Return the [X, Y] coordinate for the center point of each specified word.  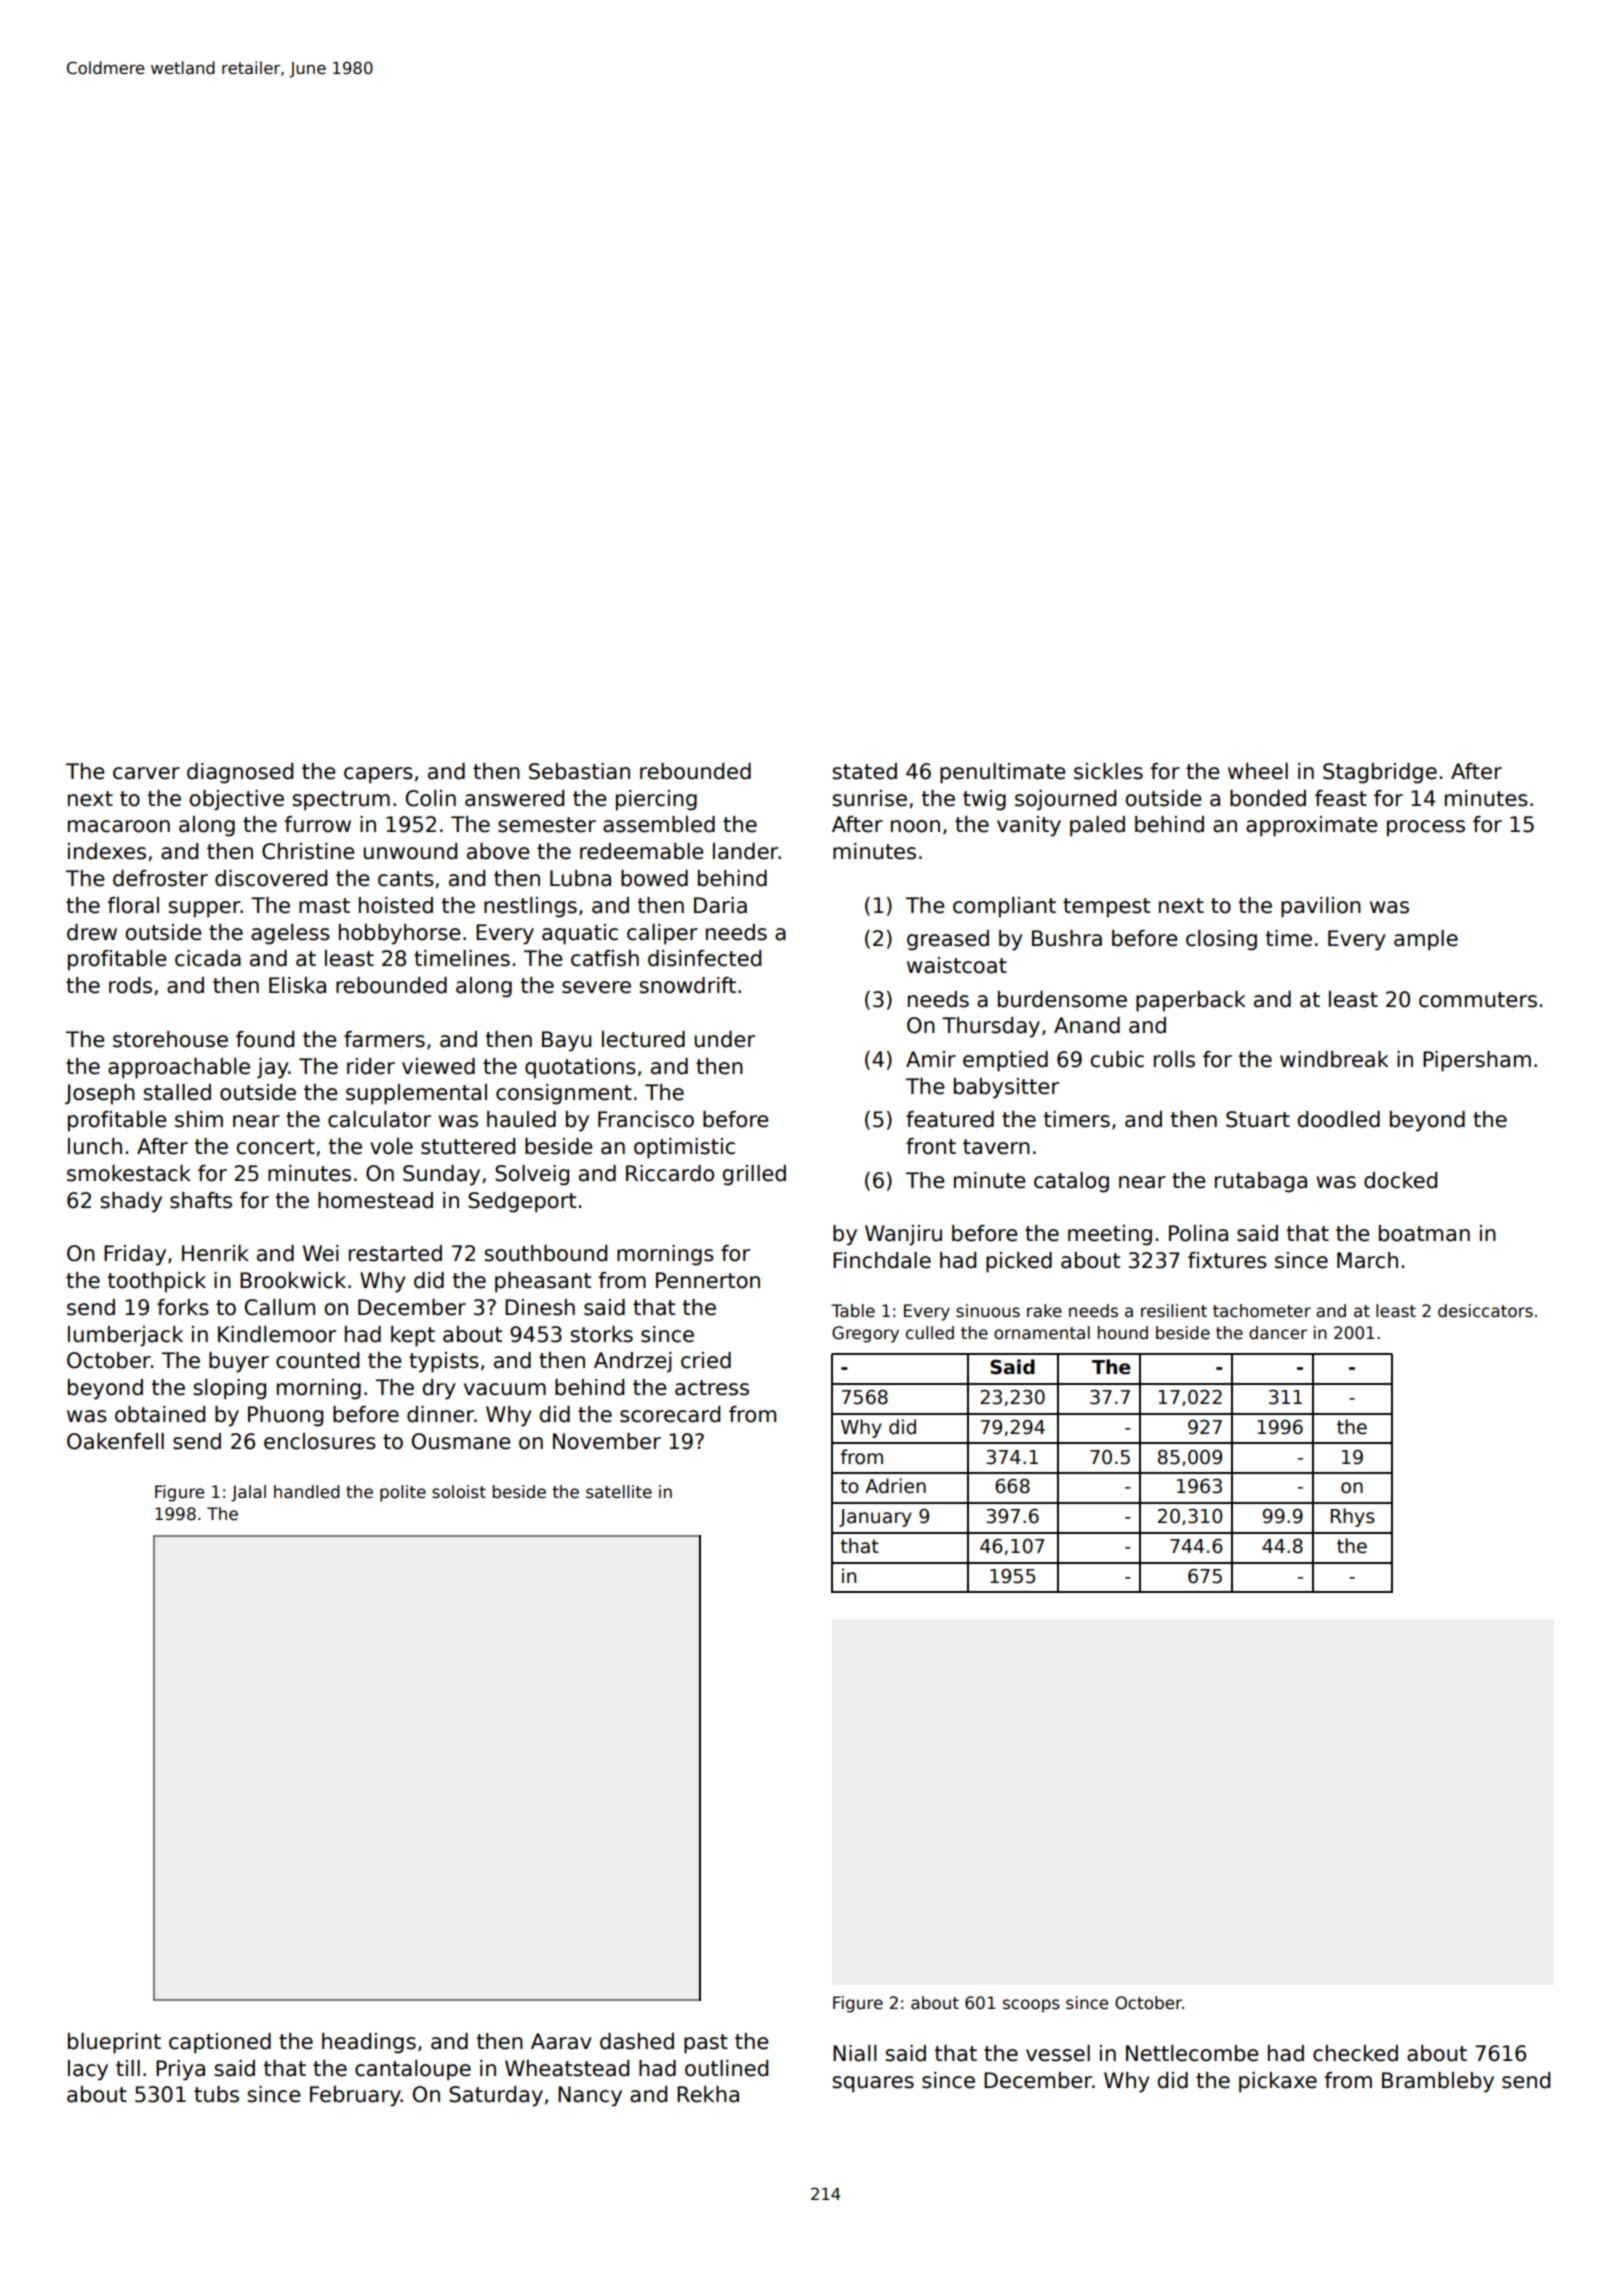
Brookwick [293, 1280]
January [875, 1518]
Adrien [895, 1486]
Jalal [248, 1493]
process [1426, 828]
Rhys [1353, 1517]
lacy [88, 2070]
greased [948, 940]
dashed [637, 2041]
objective [236, 800]
